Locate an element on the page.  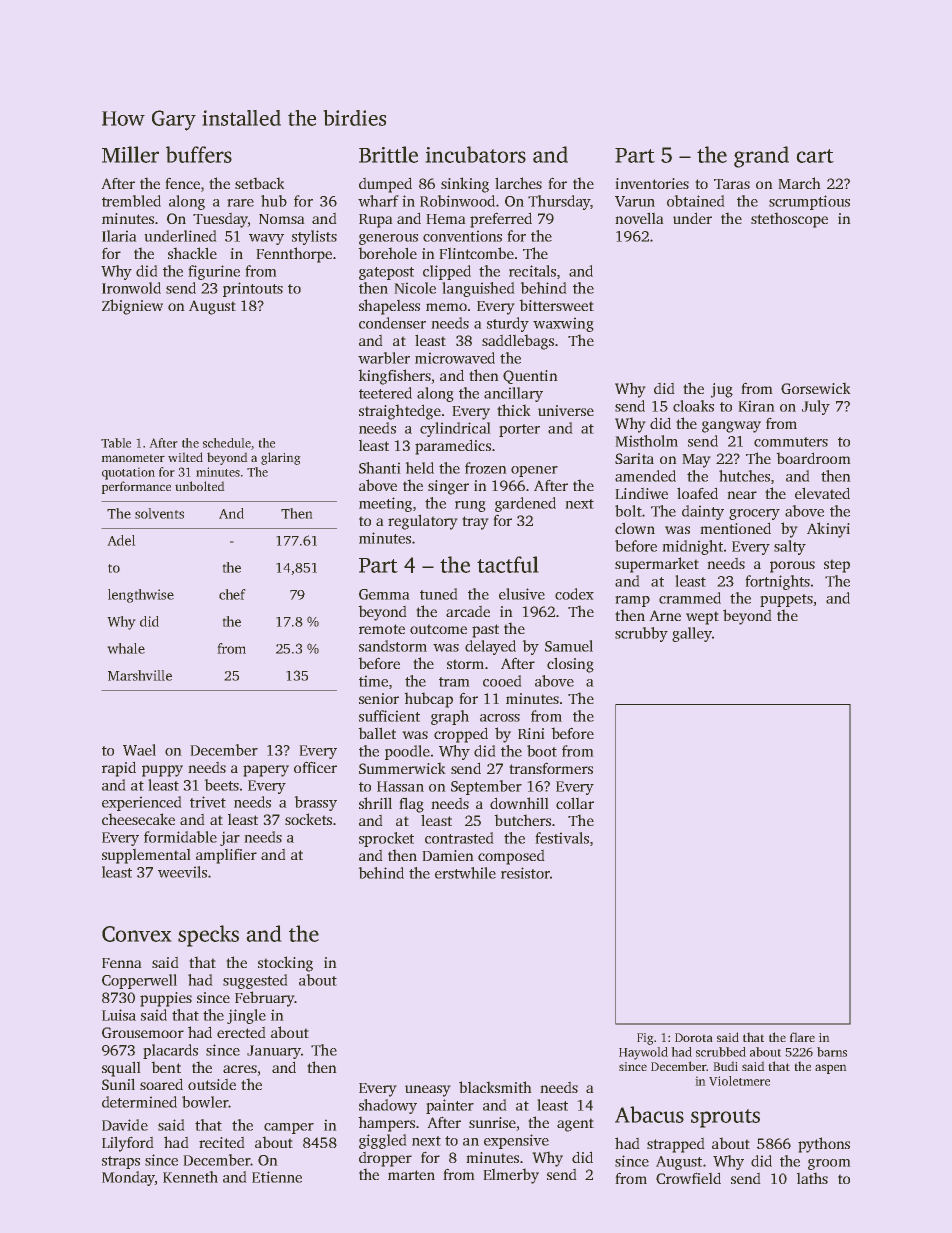
Akinyi is located at coordinates (828, 530).
